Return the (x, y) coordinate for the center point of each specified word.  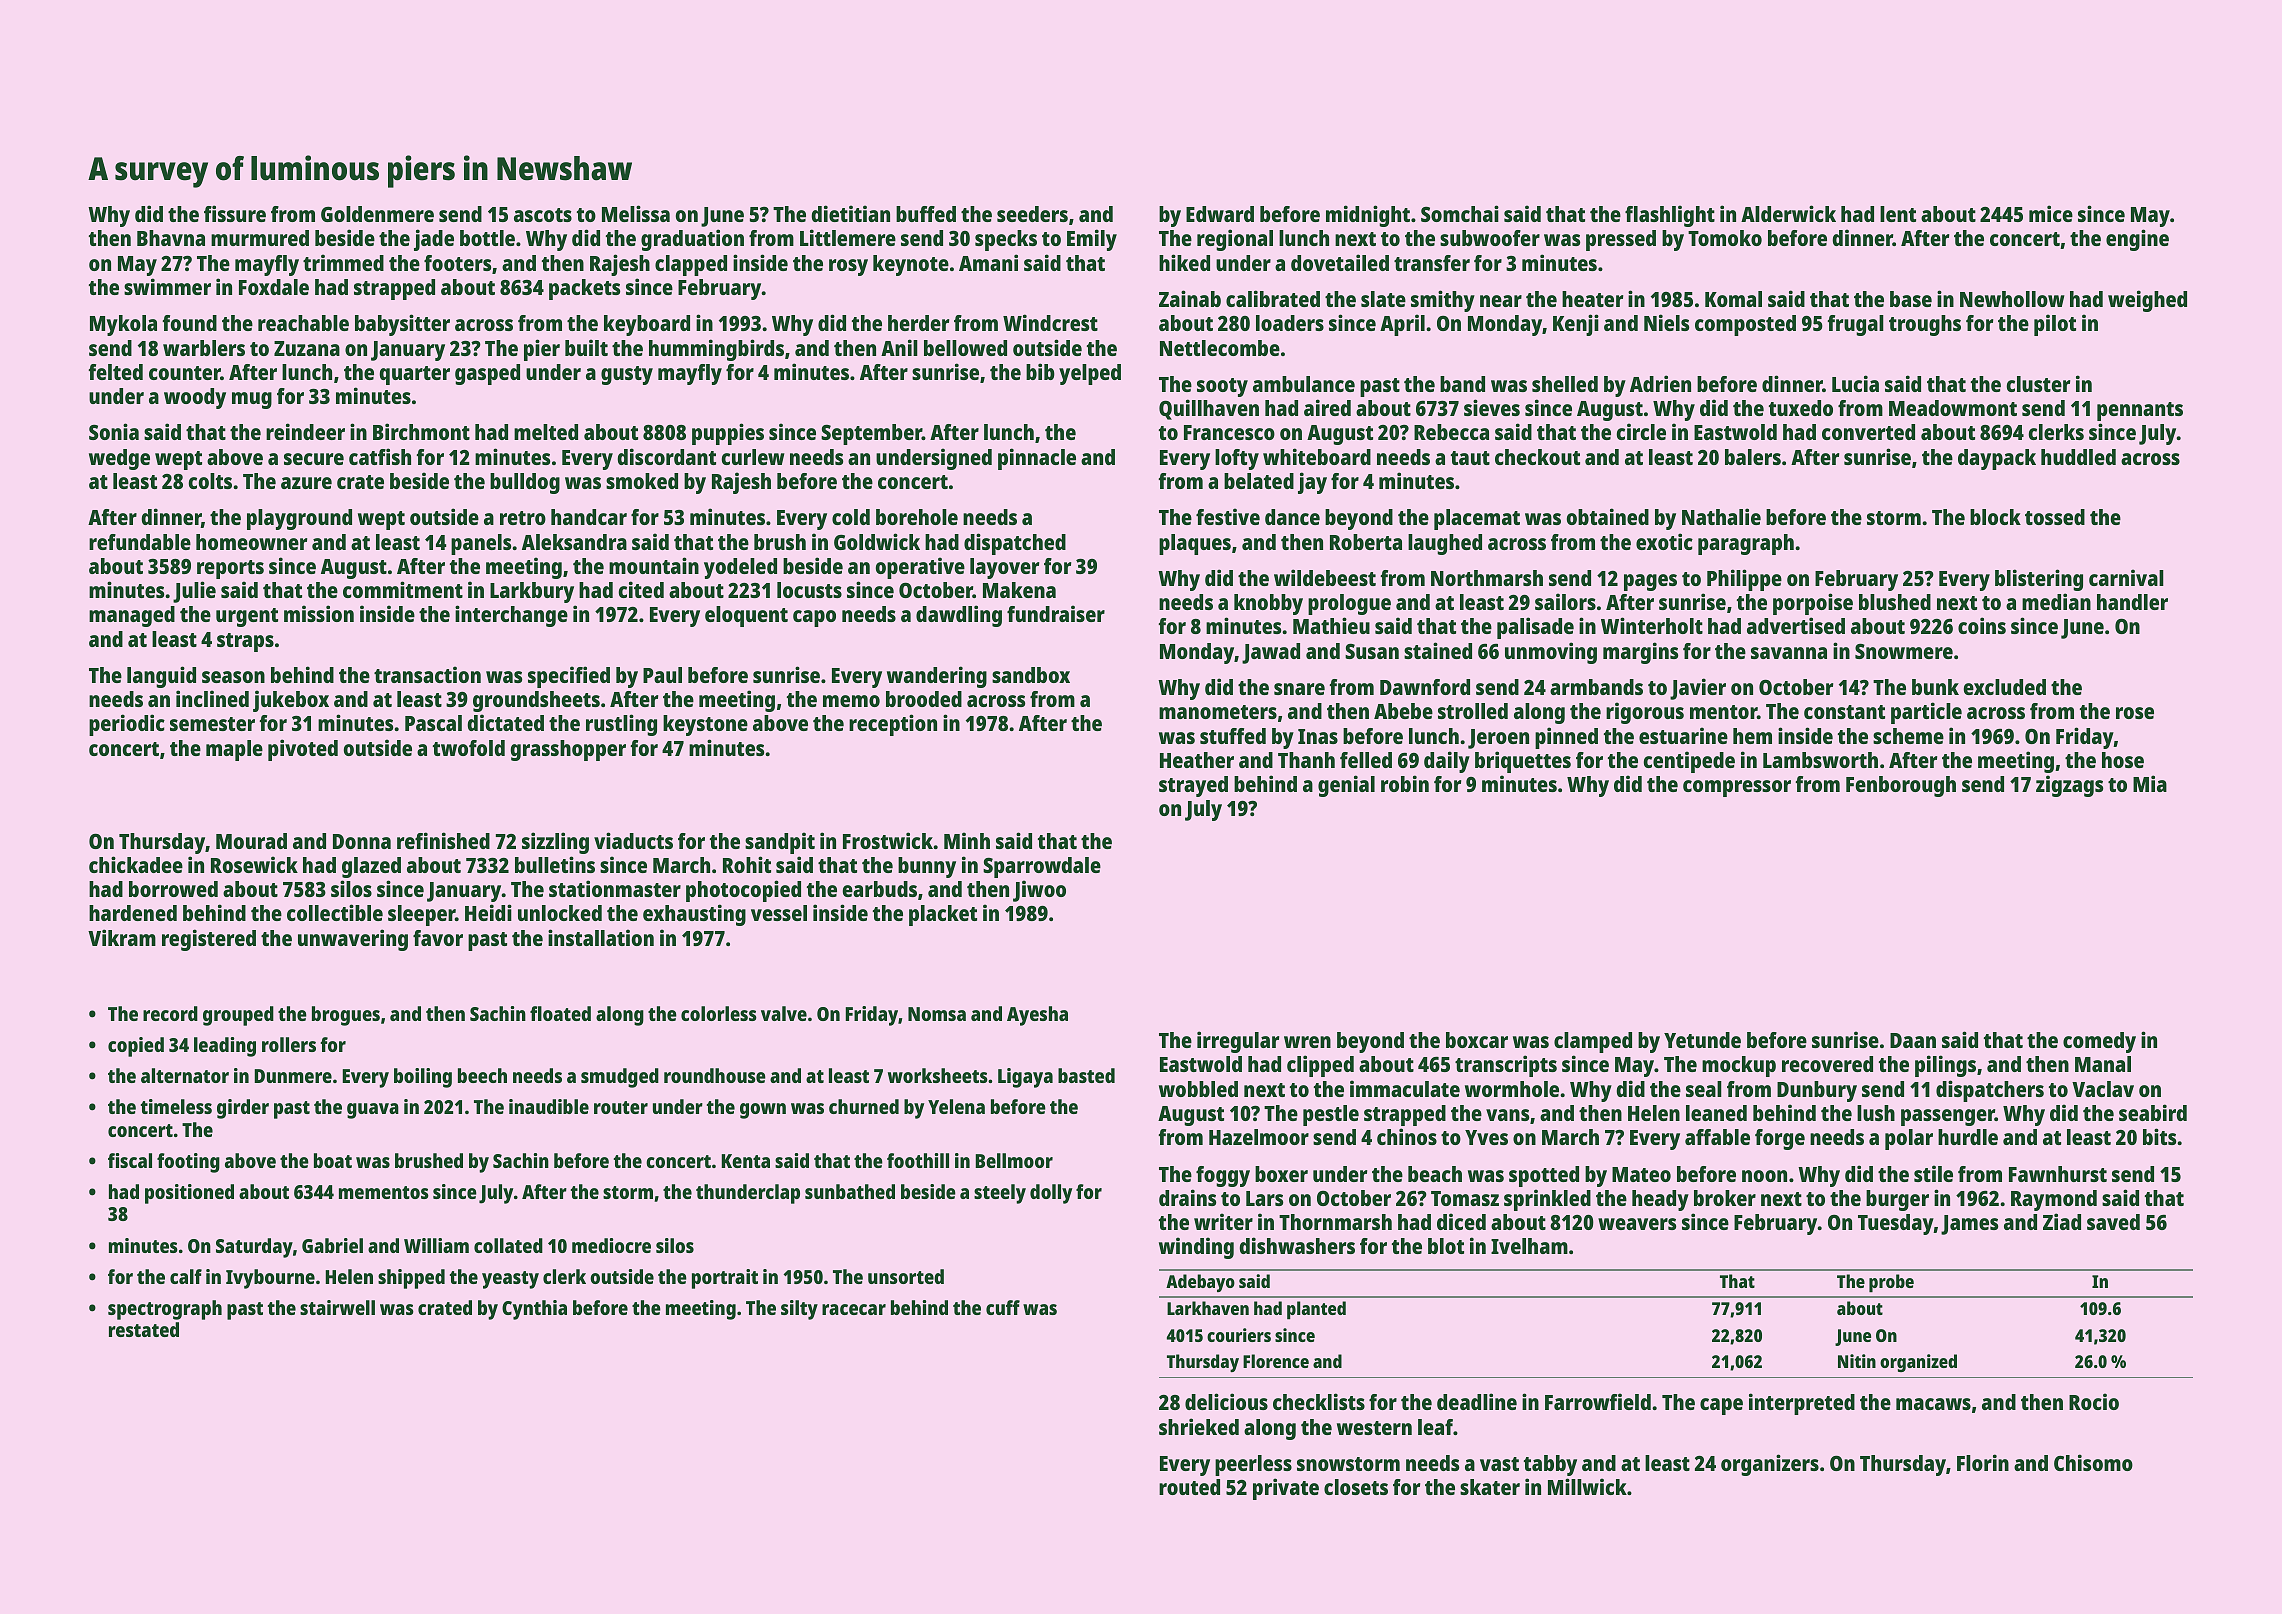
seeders (1032, 214)
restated (144, 1329)
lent (1898, 214)
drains (1187, 1197)
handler (2132, 602)
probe (1891, 1283)
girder (243, 1109)
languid (161, 677)
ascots (543, 215)
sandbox (1031, 675)
